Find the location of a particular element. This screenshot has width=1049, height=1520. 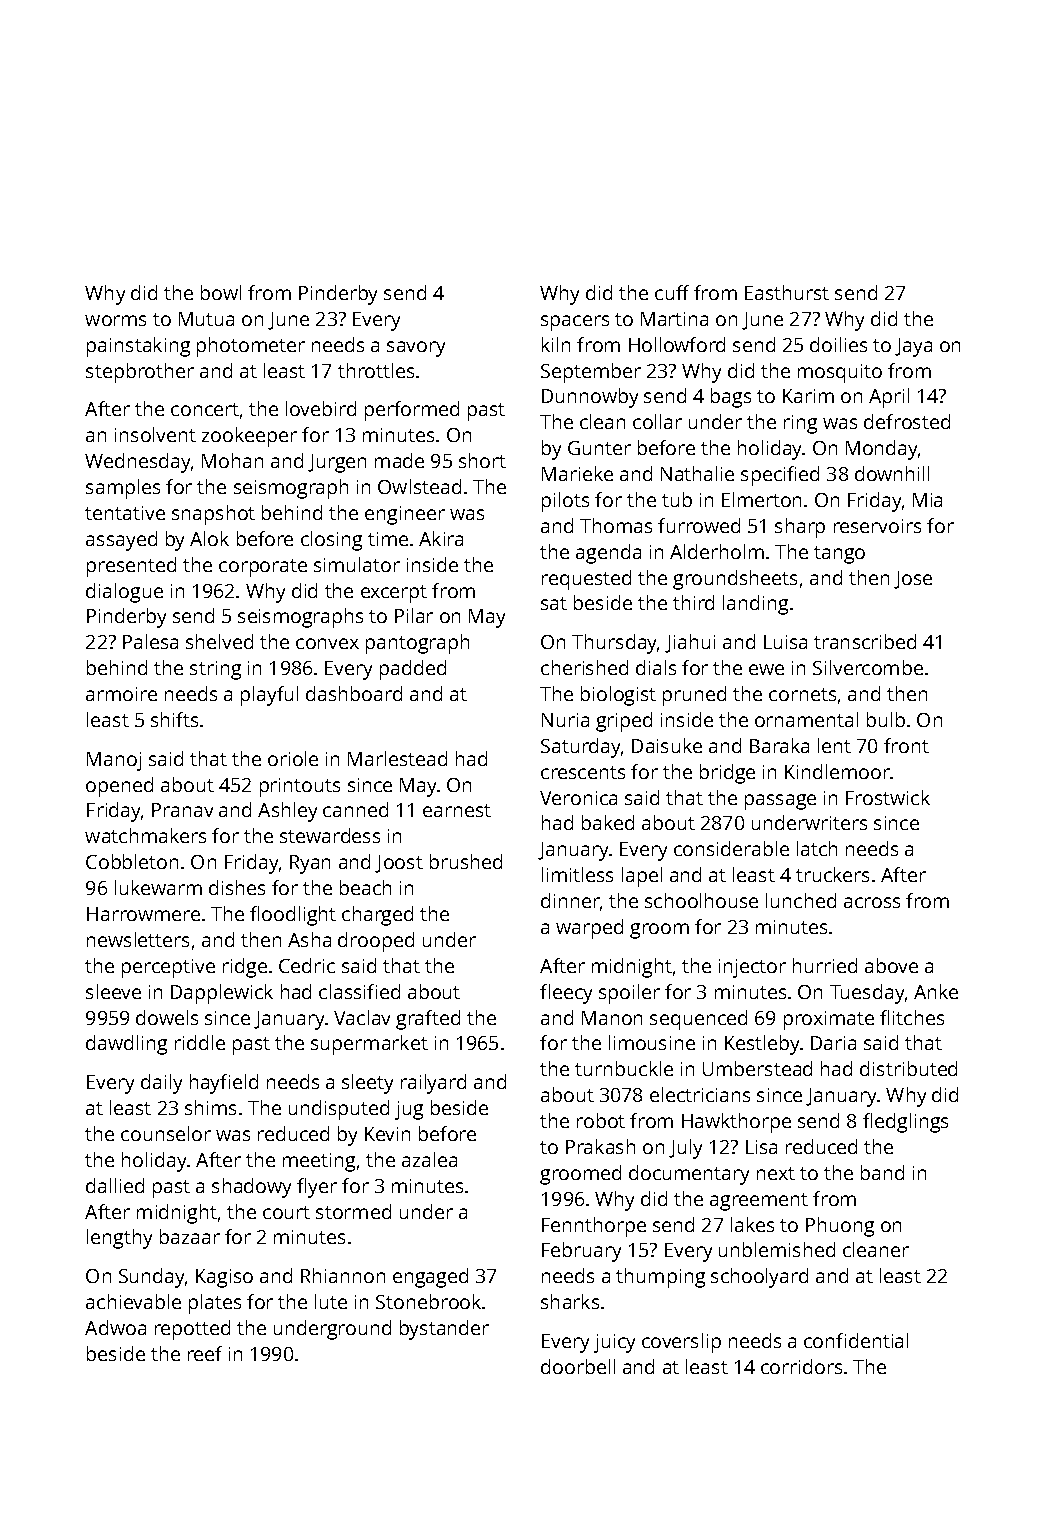

shims is located at coordinates (210, 1107).
